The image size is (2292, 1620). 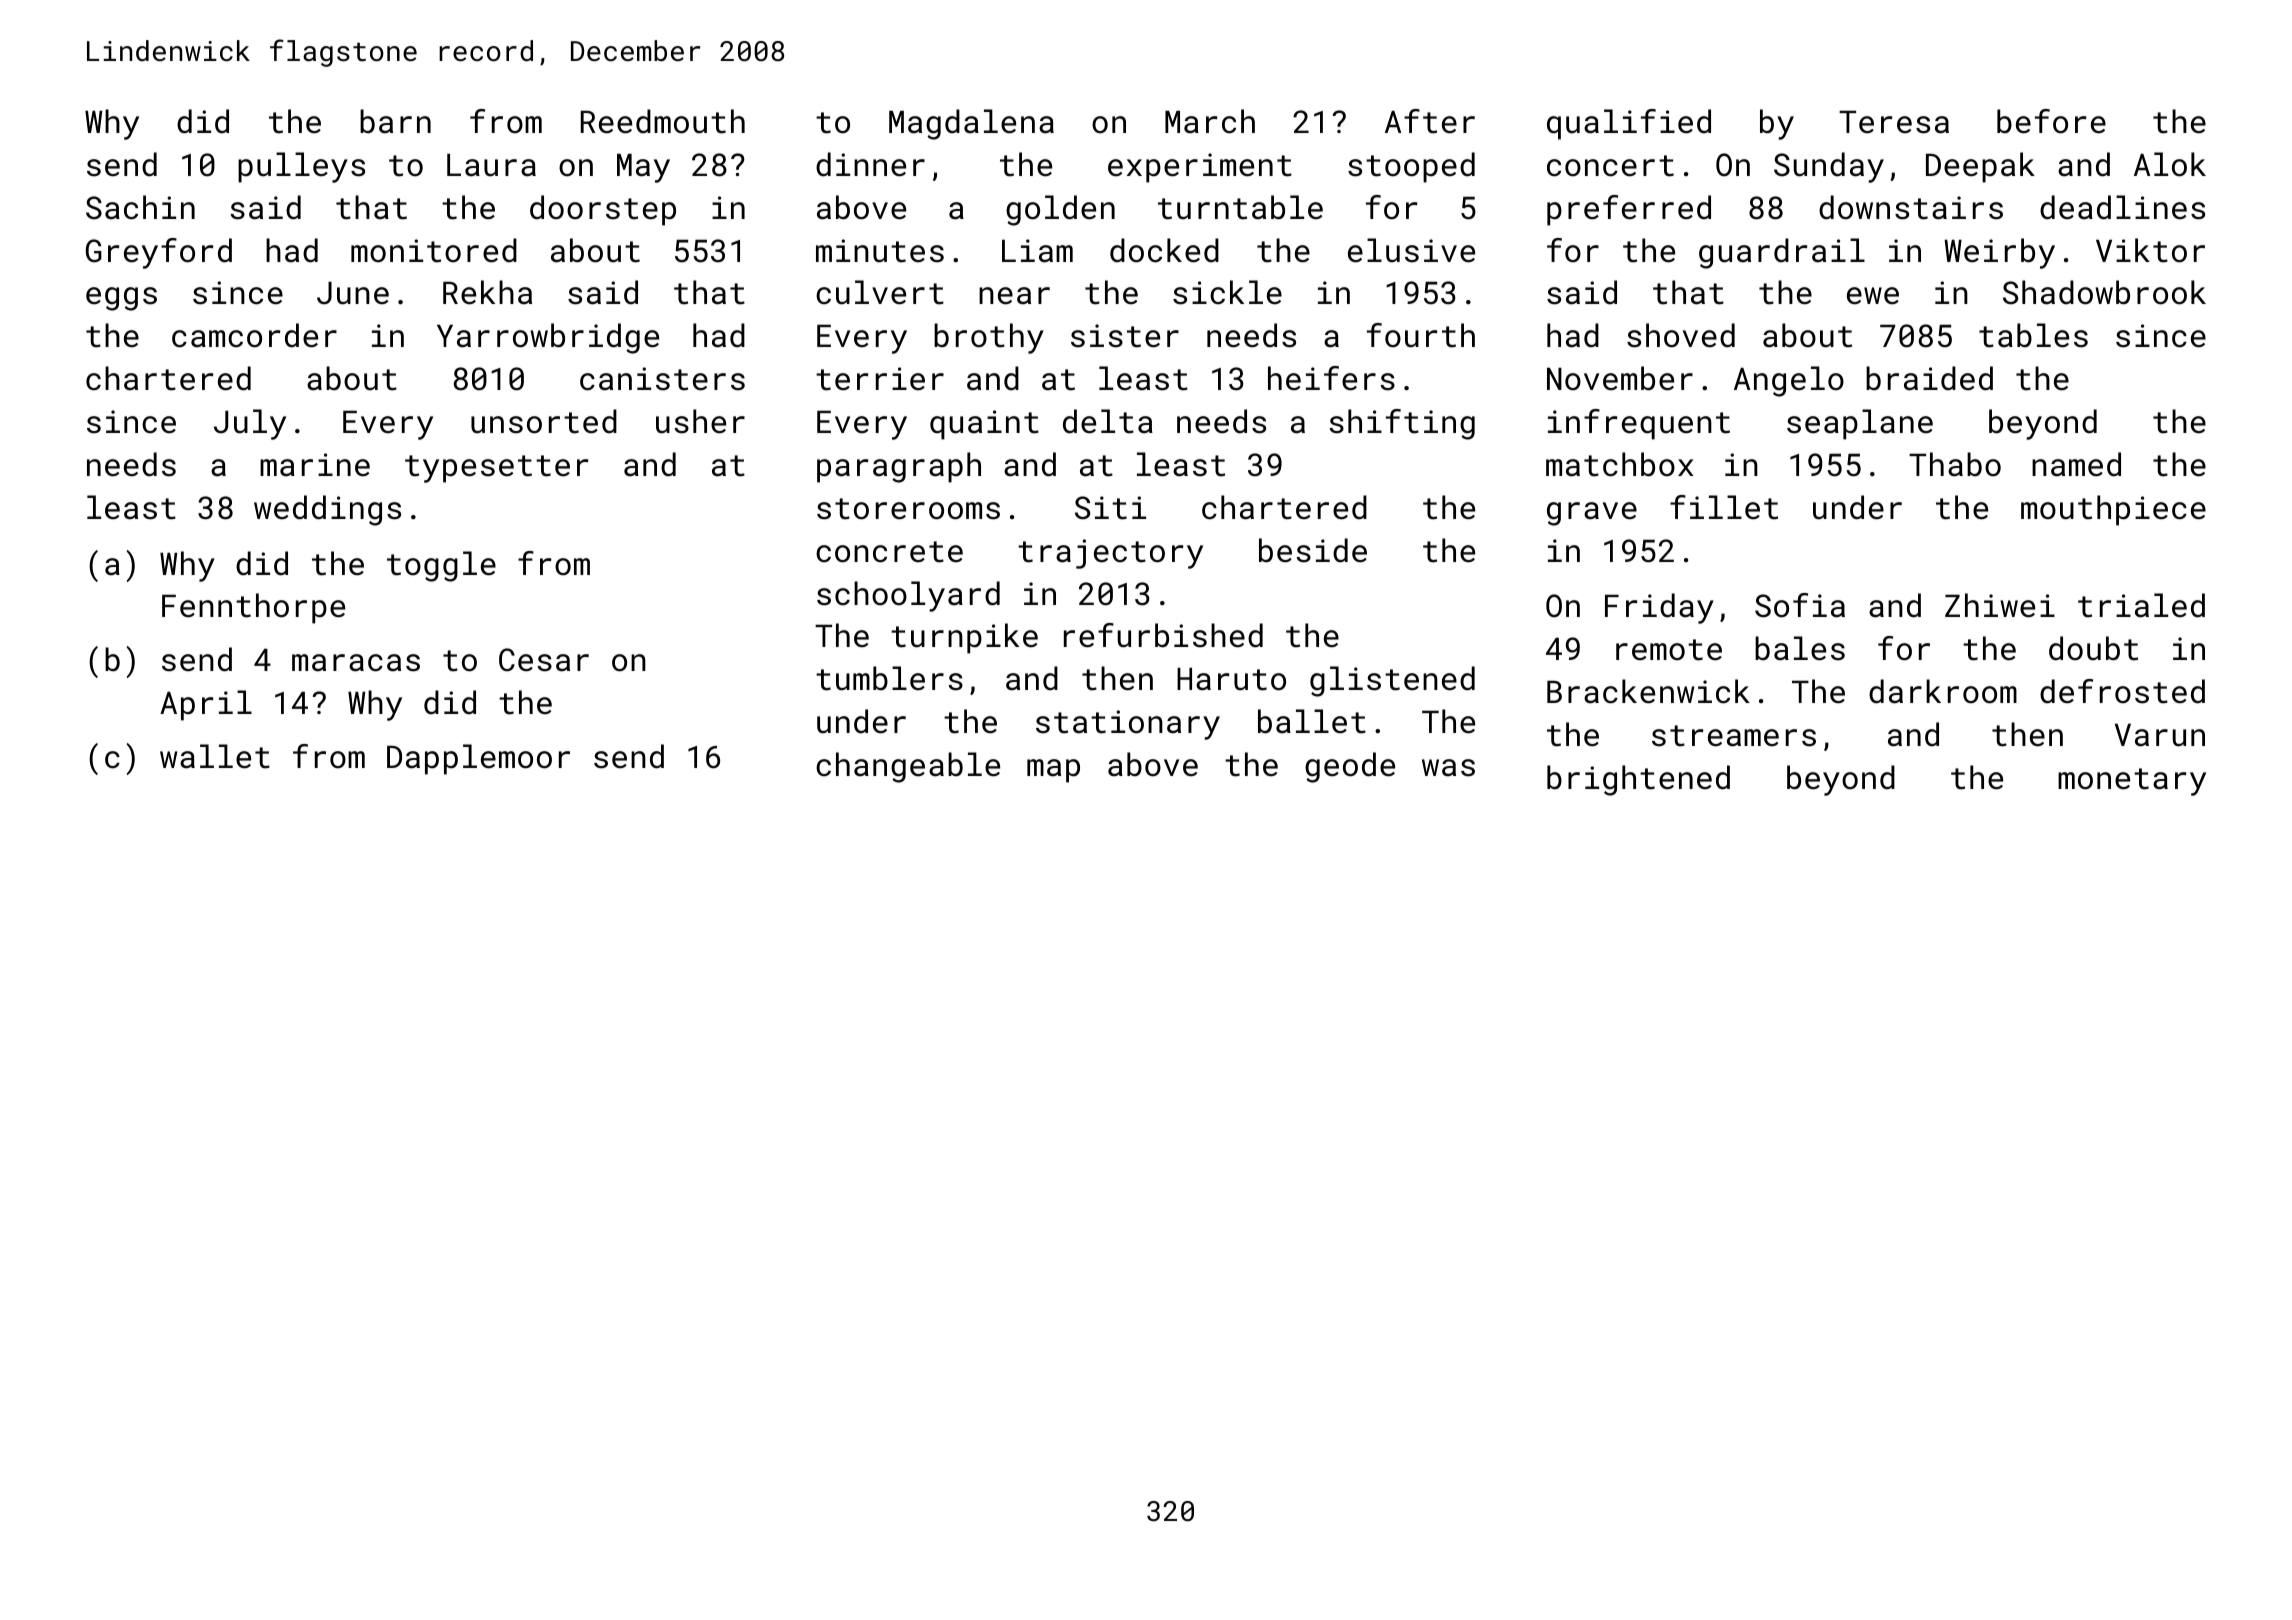 I want to click on before, so click(x=2051, y=121).
